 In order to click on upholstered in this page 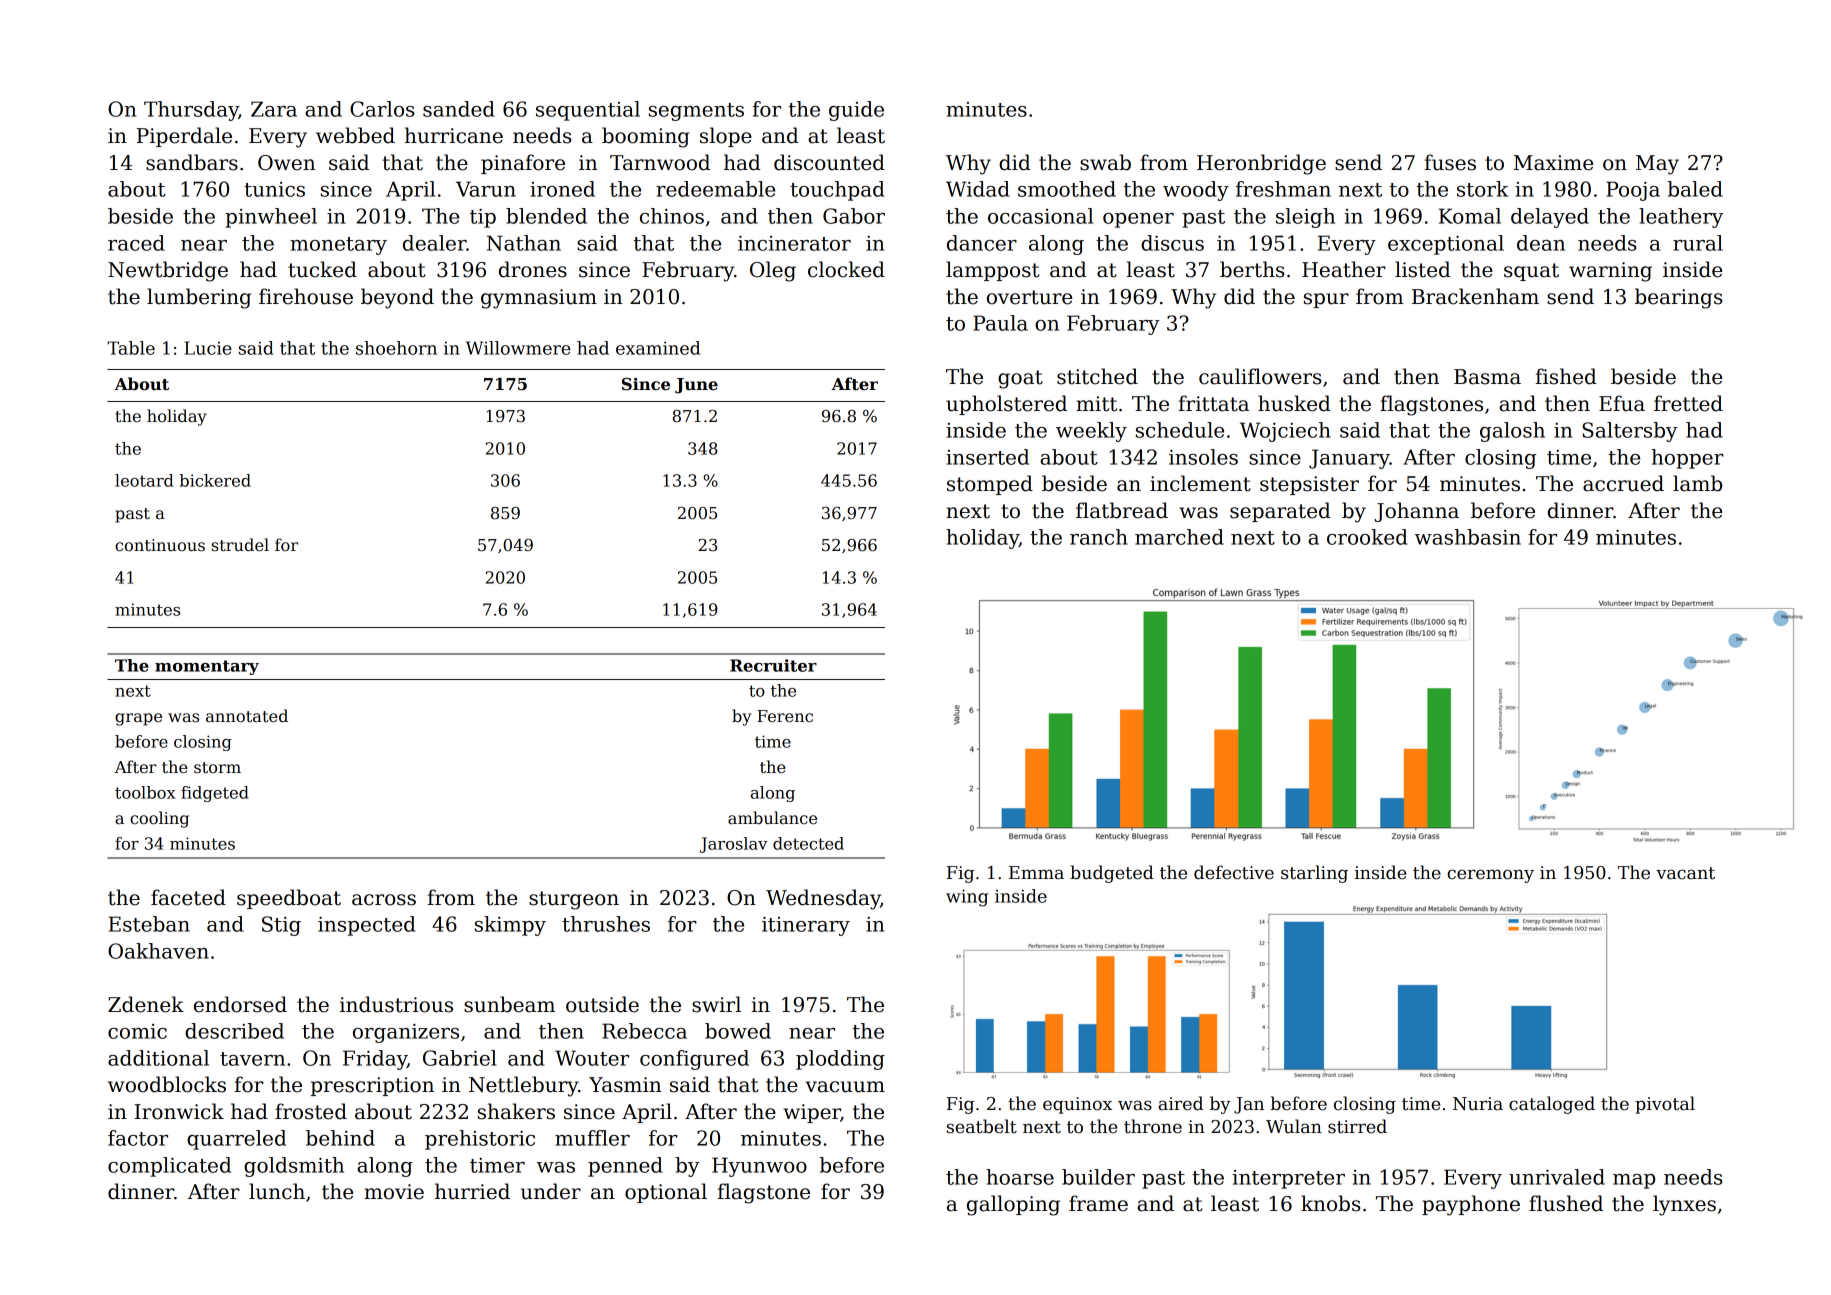, I will do `click(1006, 405)`.
